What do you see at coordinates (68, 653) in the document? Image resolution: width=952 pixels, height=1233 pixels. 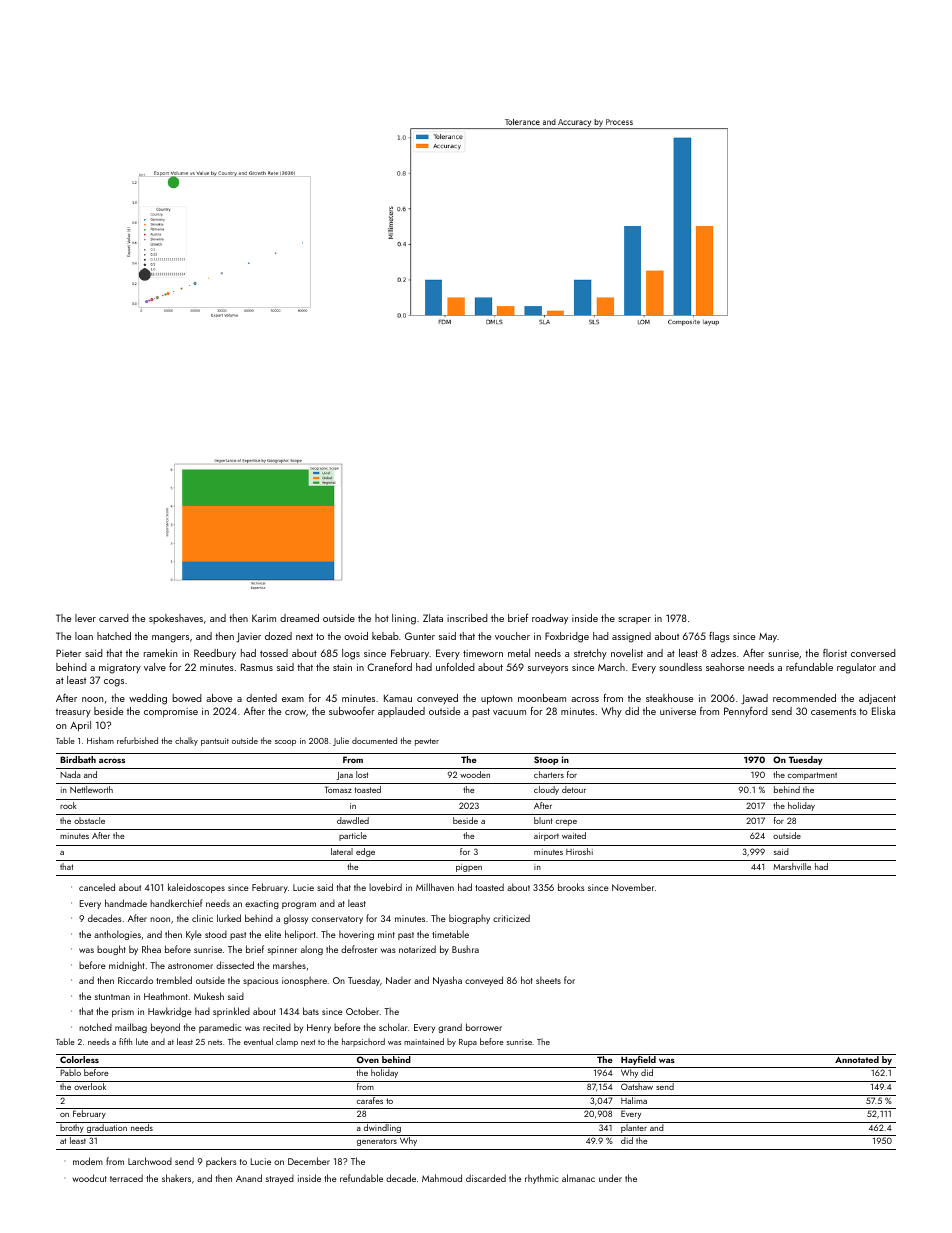 I see `Pieter` at bounding box center [68, 653].
